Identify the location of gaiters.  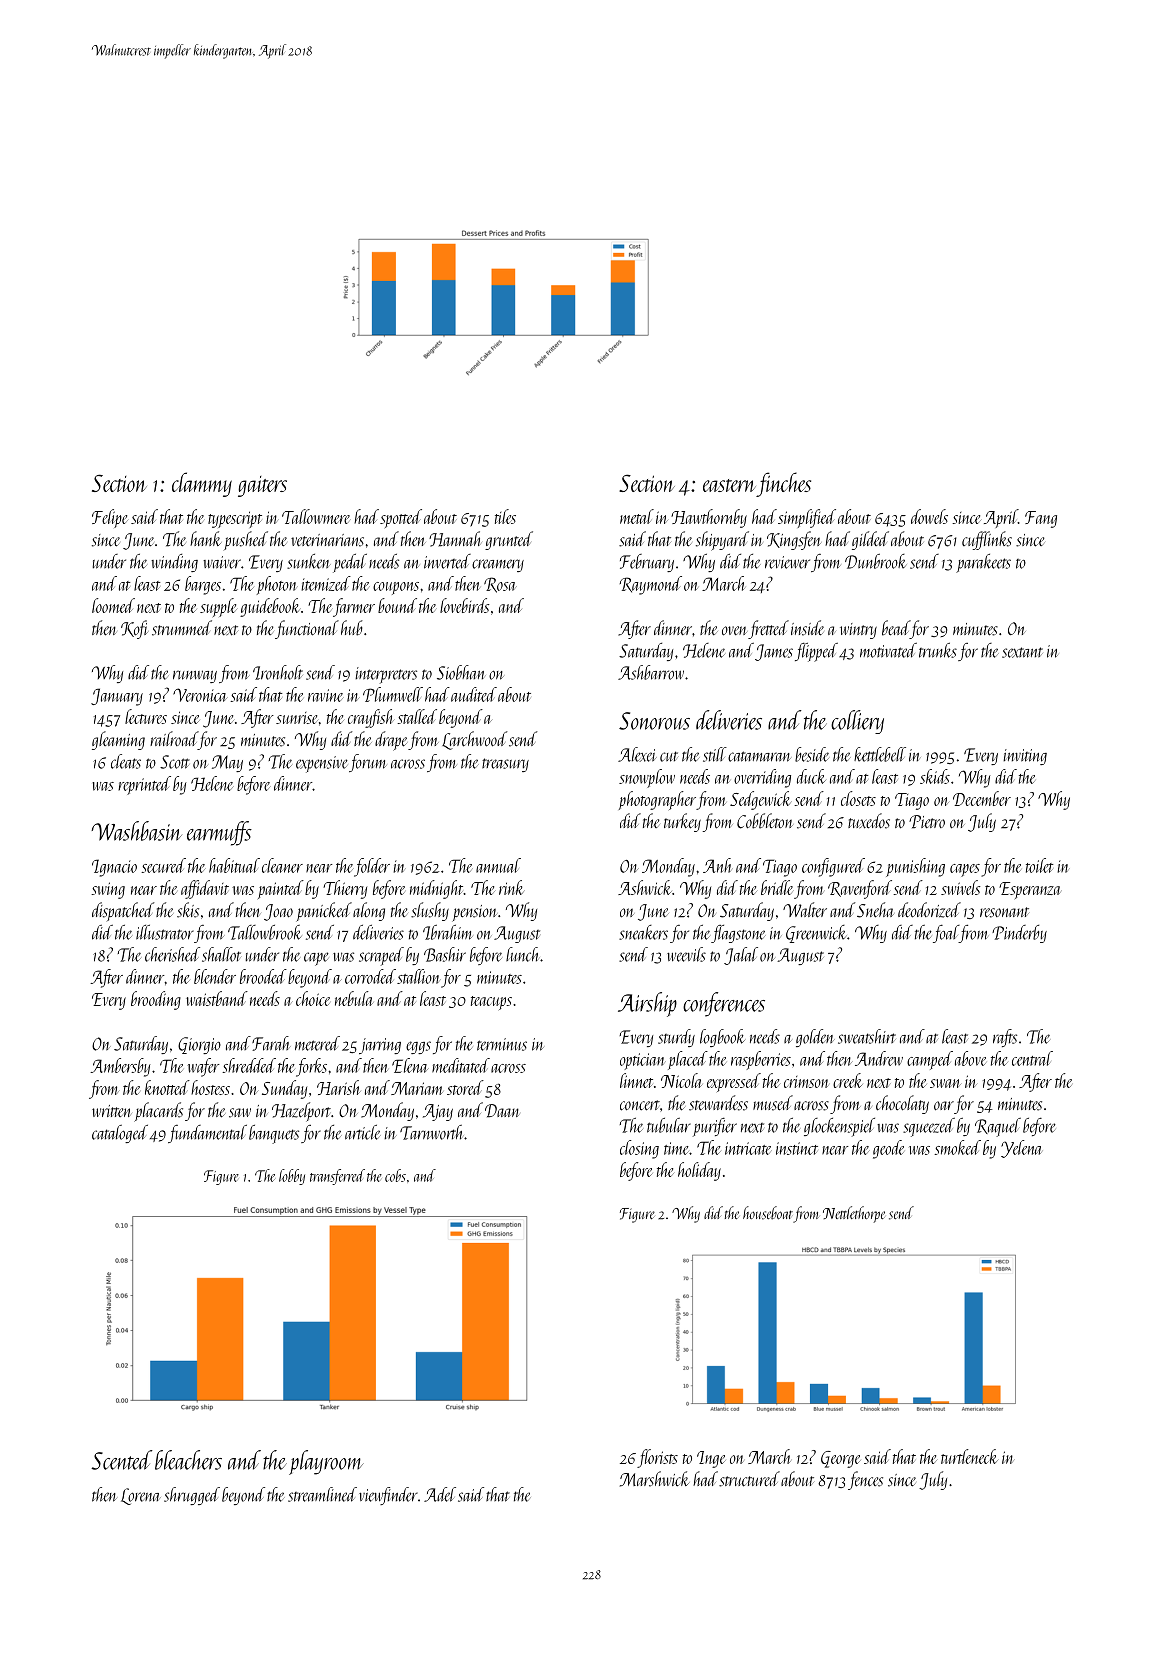
(262, 486).
